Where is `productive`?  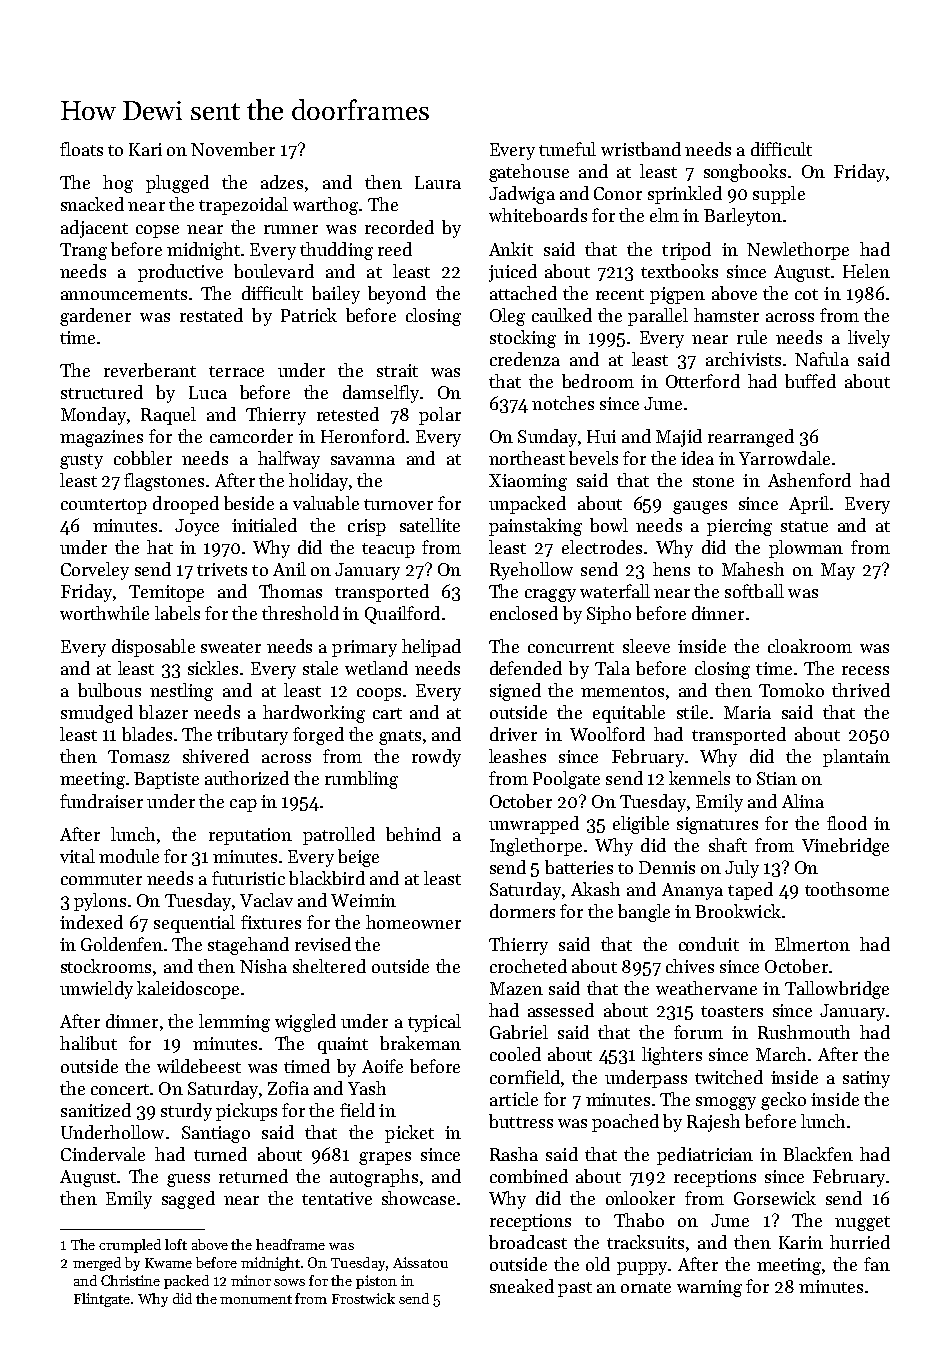 productive is located at coordinates (180, 273).
